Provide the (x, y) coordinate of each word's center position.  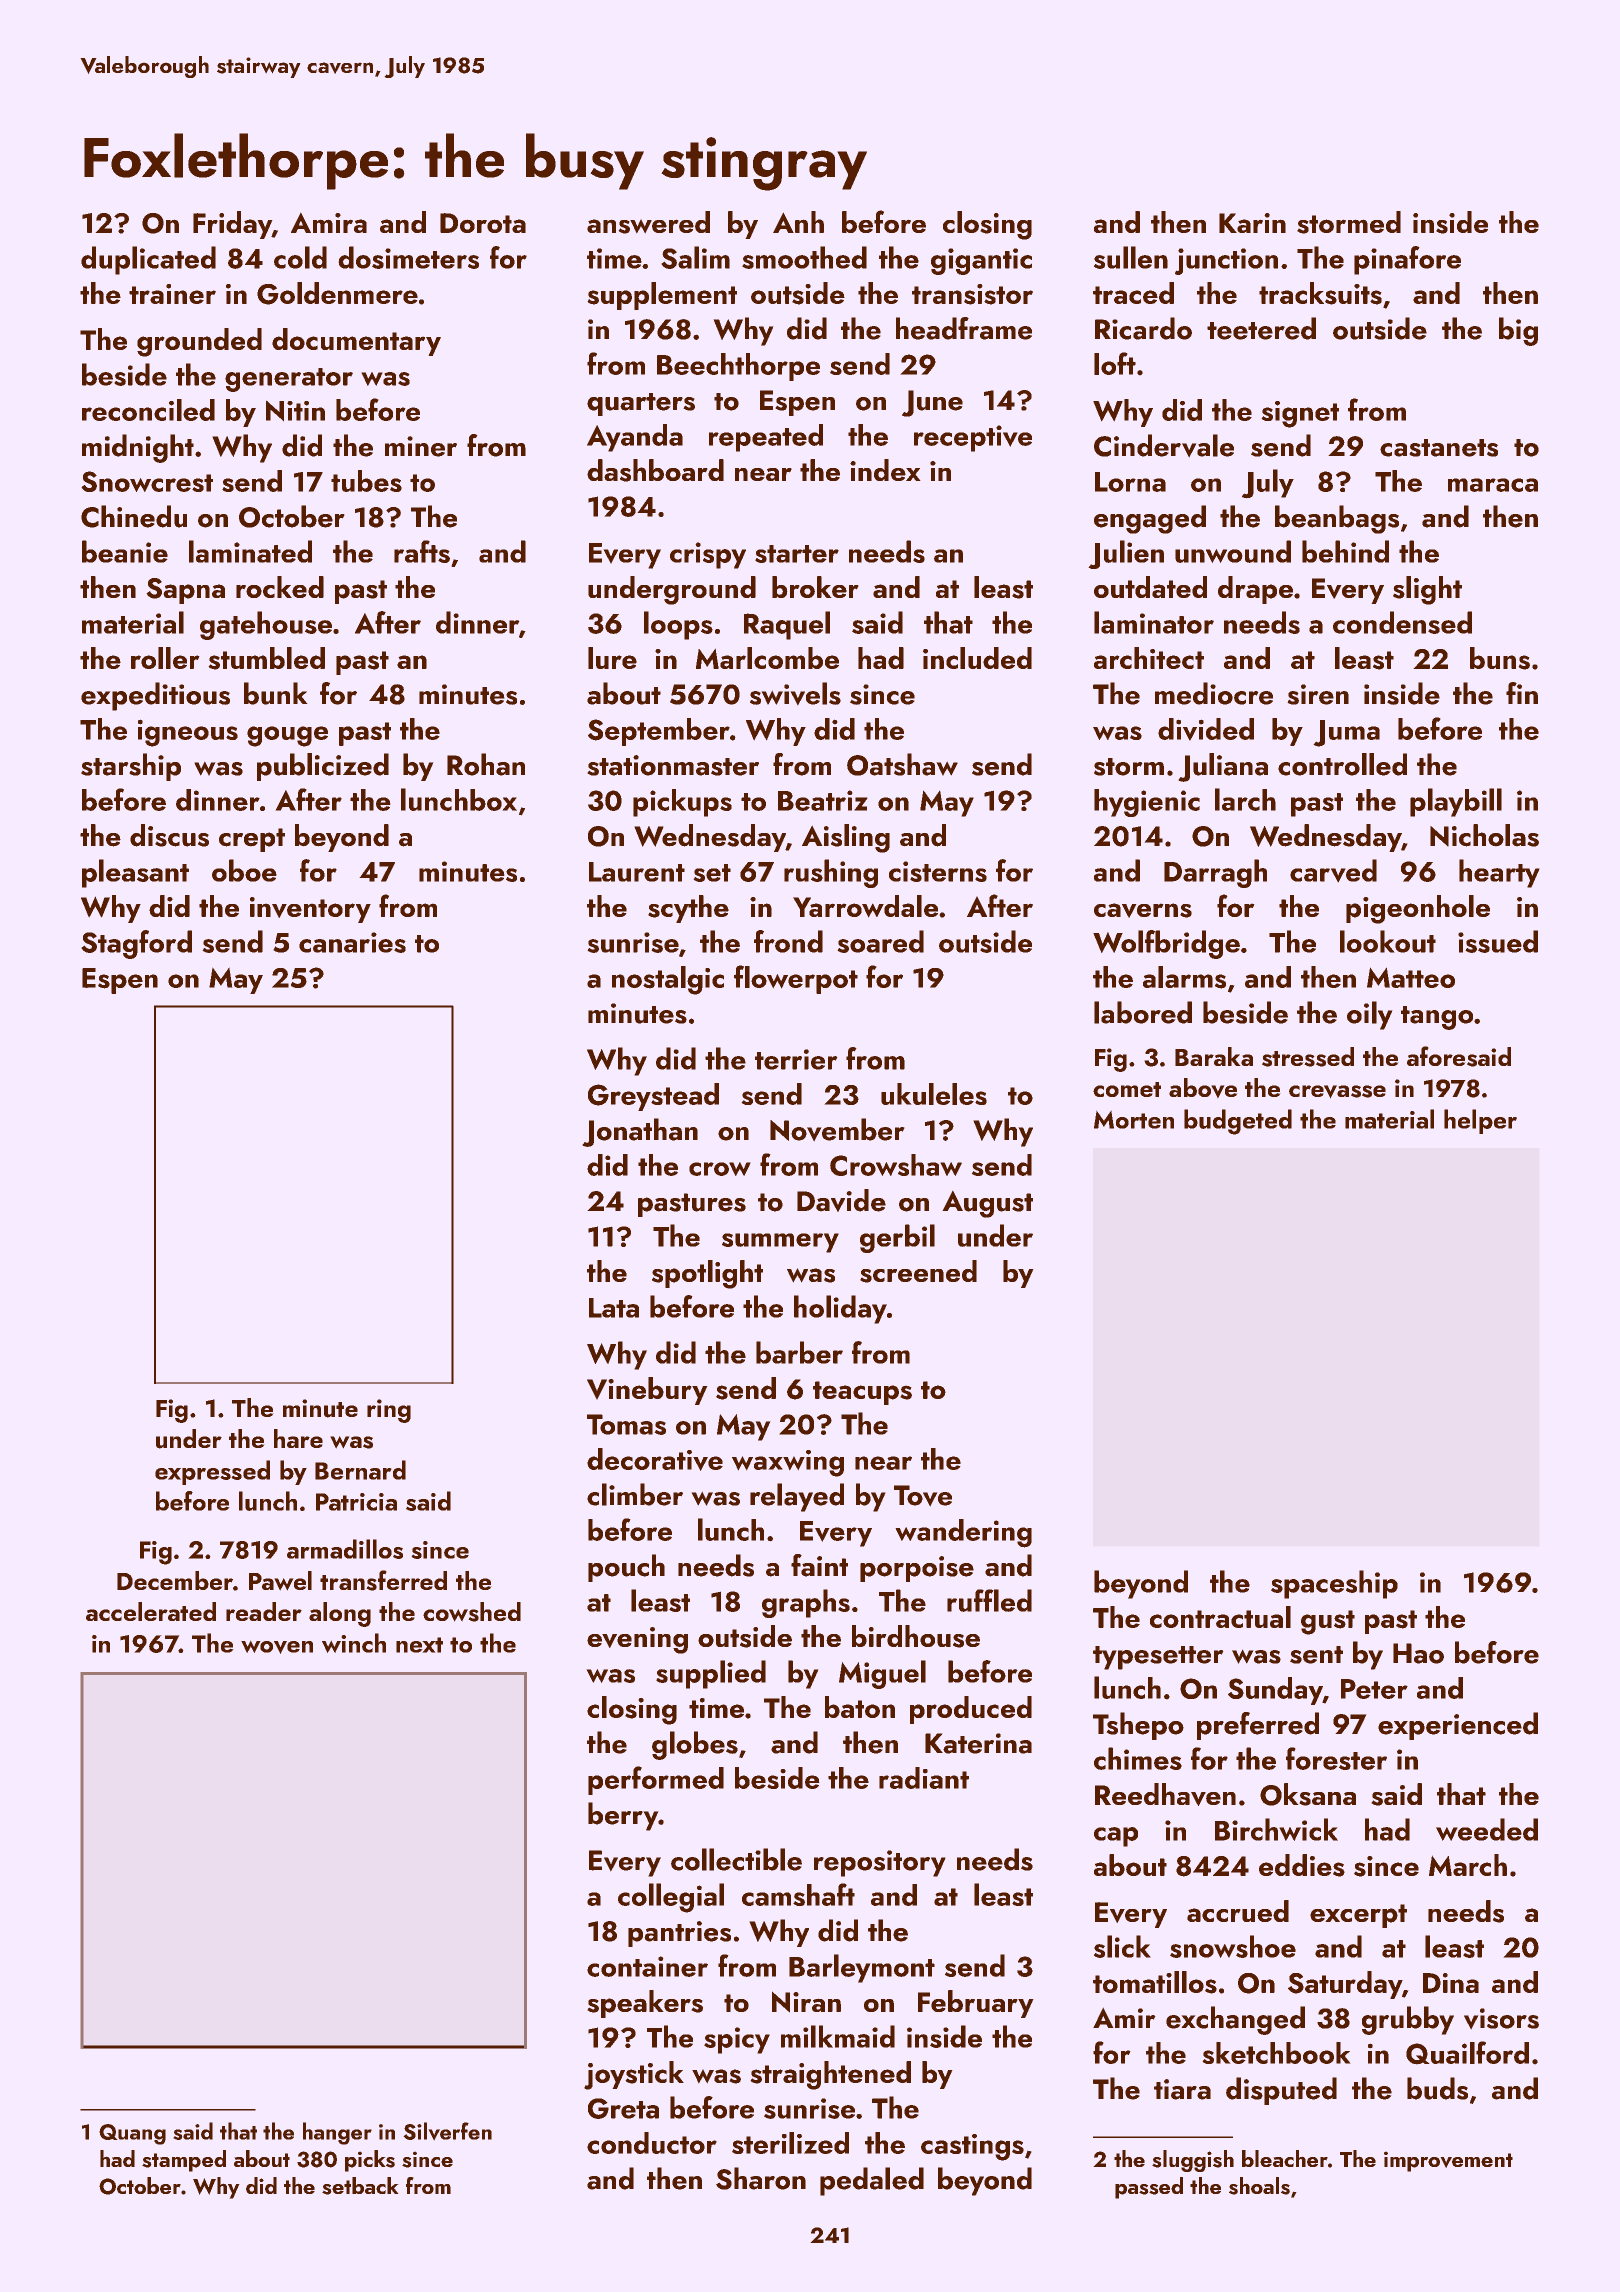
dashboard (655, 470)
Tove (923, 1496)
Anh (798, 222)
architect (1149, 658)
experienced (1458, 1726)
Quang (132, 2134)
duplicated (148, 260)
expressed (212, 1472)
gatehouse (266, 625)
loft (1115, 363)
